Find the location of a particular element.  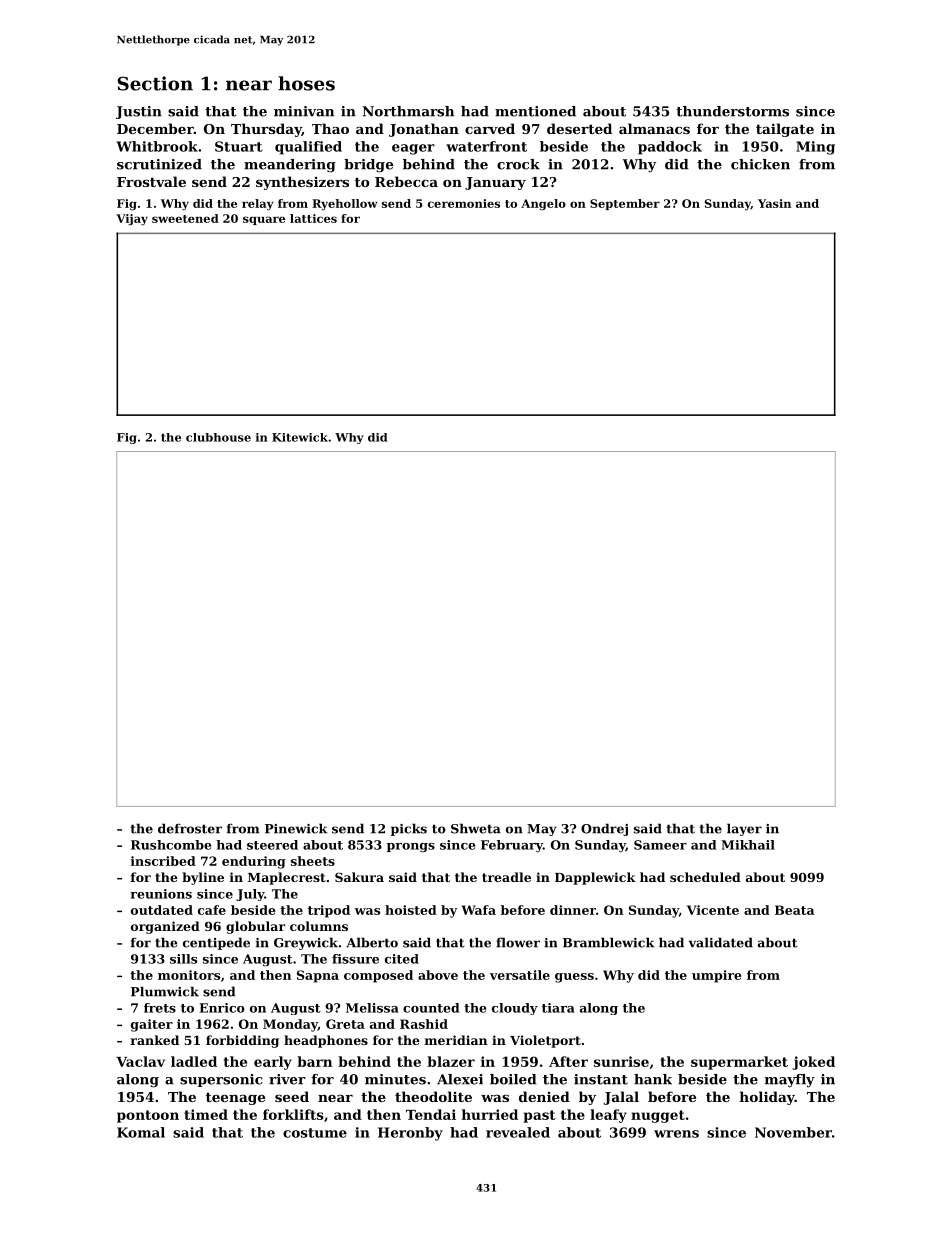

thunderstorms is located at coordinates (732, 111).
